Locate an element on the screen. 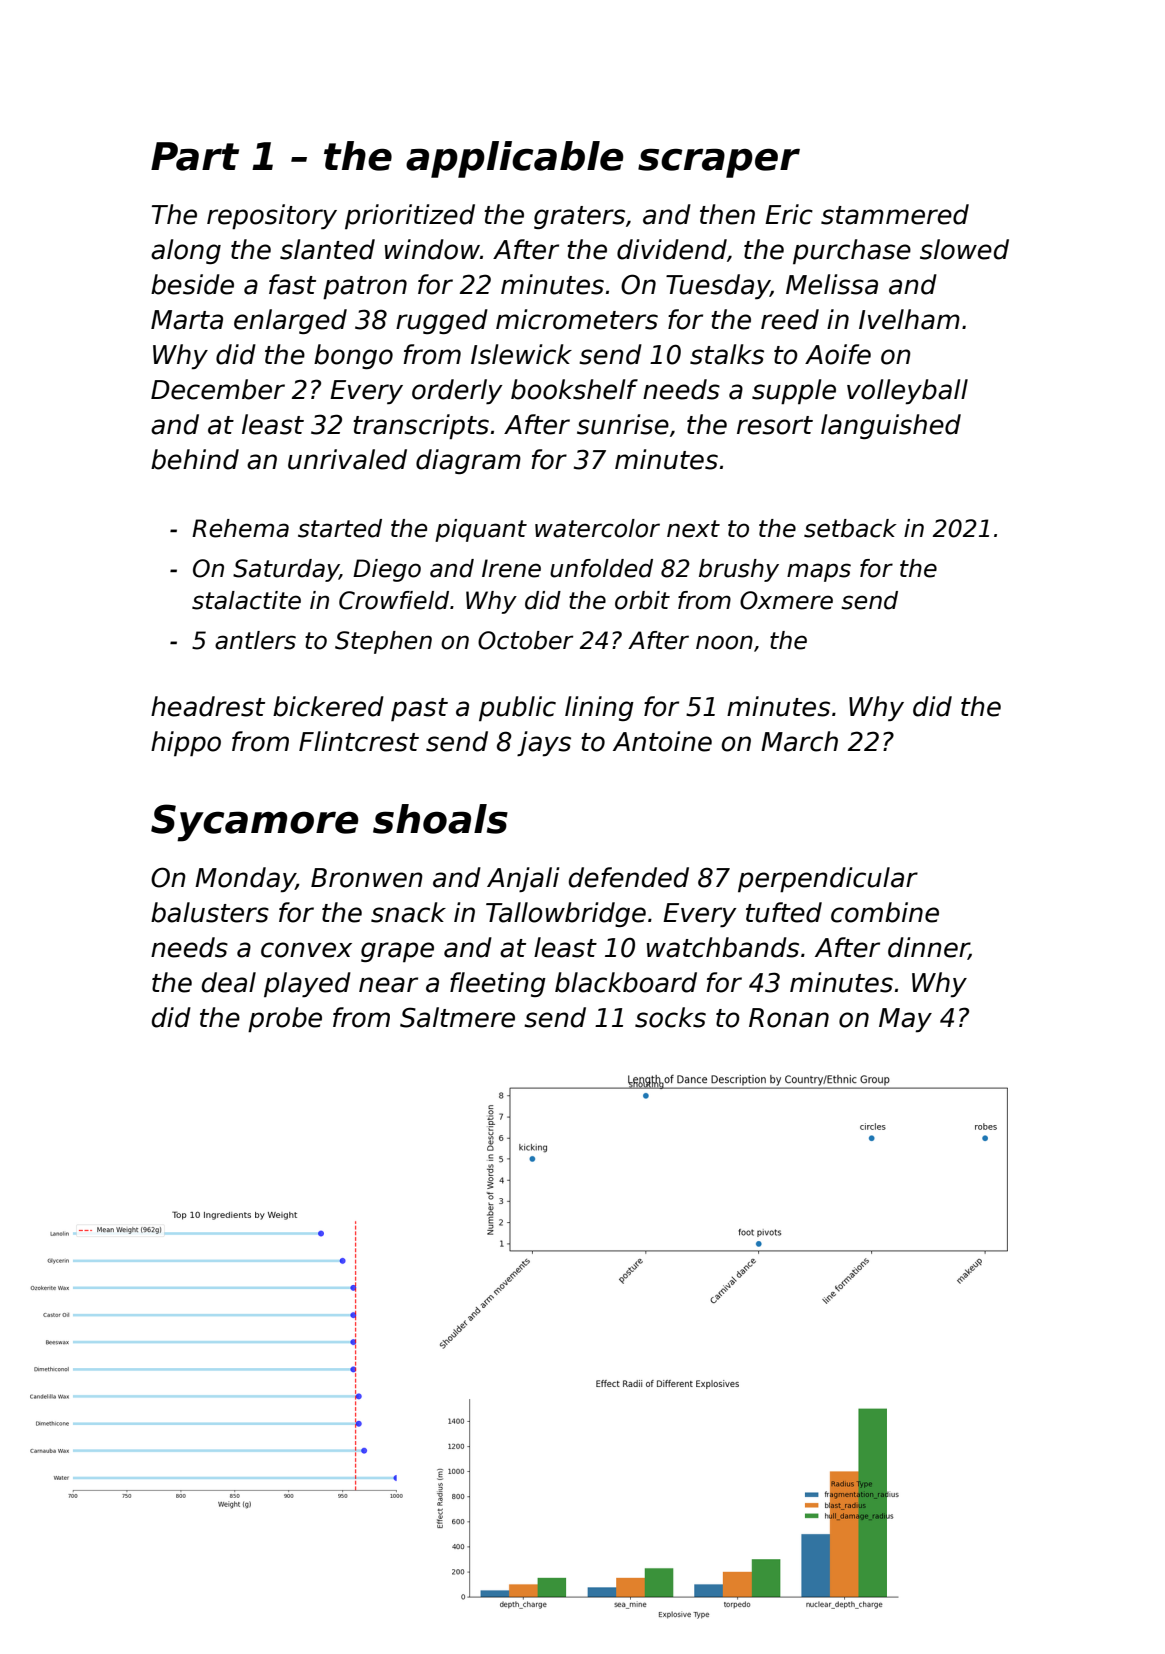 This screenshot has height=1654, width=1165. unfolded is located at coordinates (601, 568).
